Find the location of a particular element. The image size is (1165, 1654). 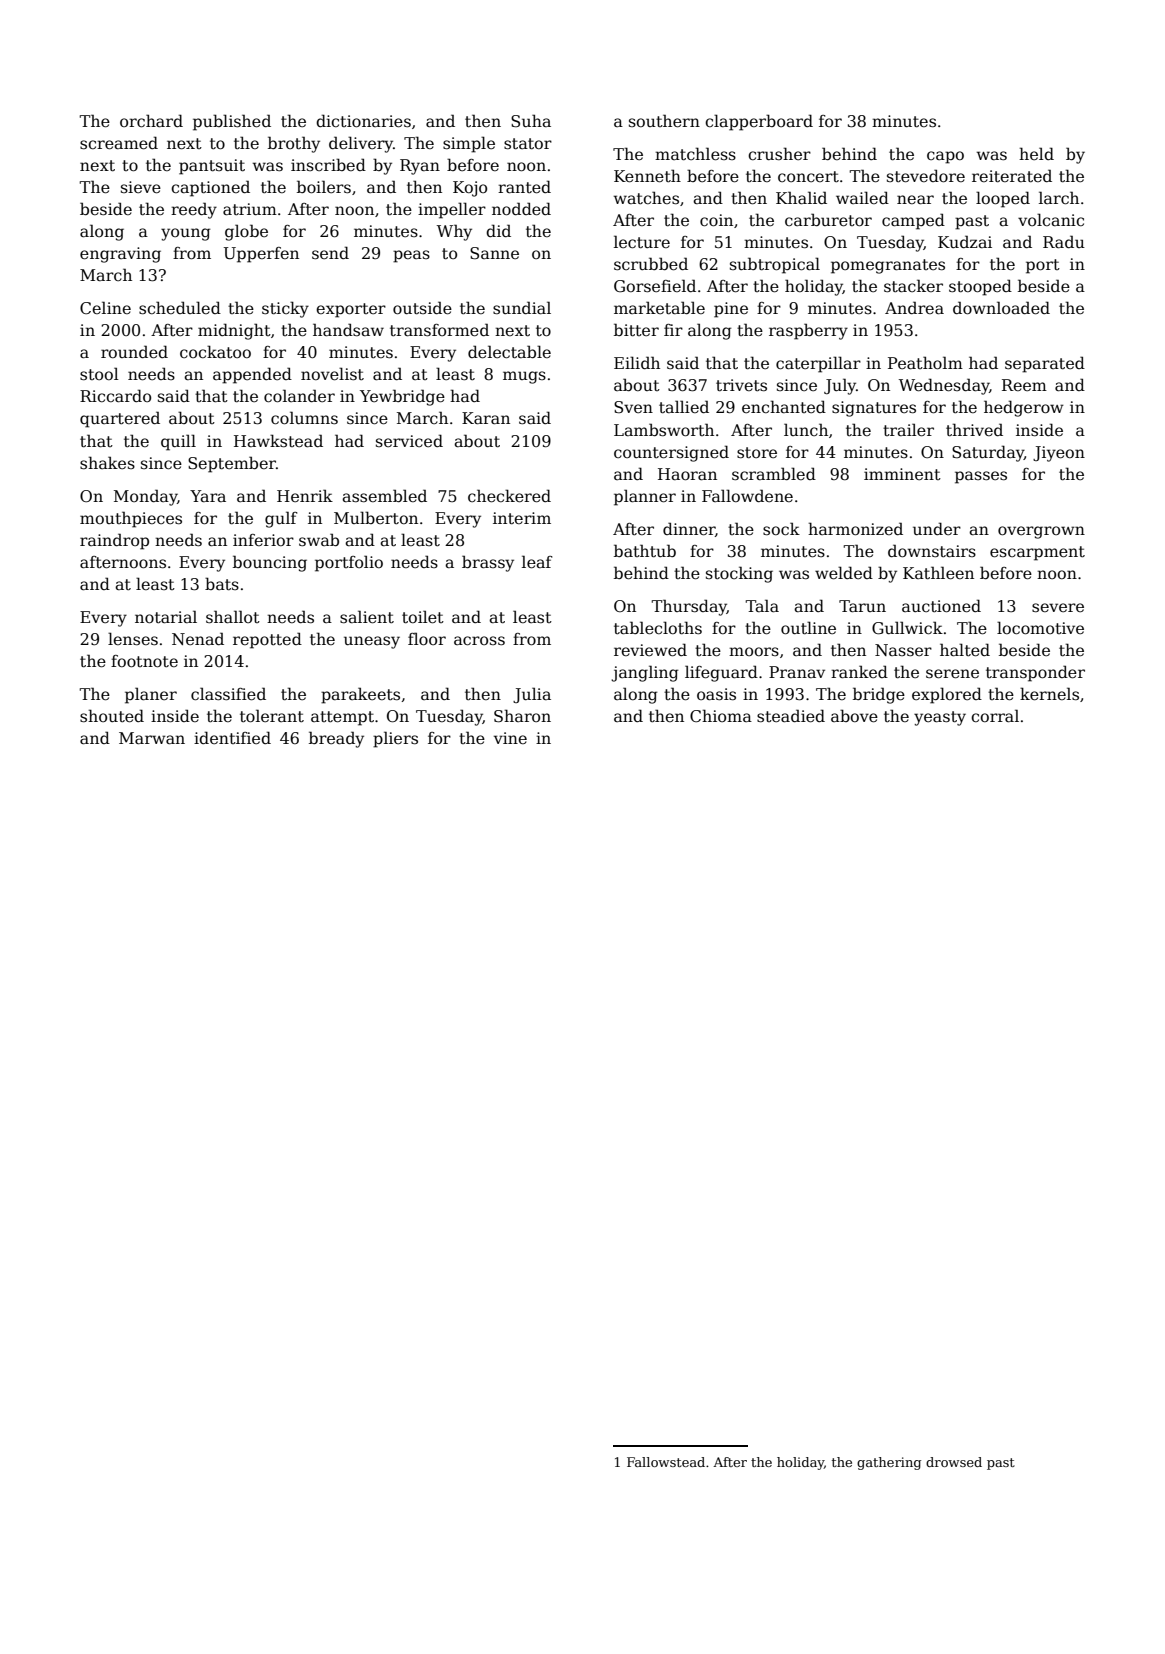

dictionaries is located at coordinates (363, 121).
